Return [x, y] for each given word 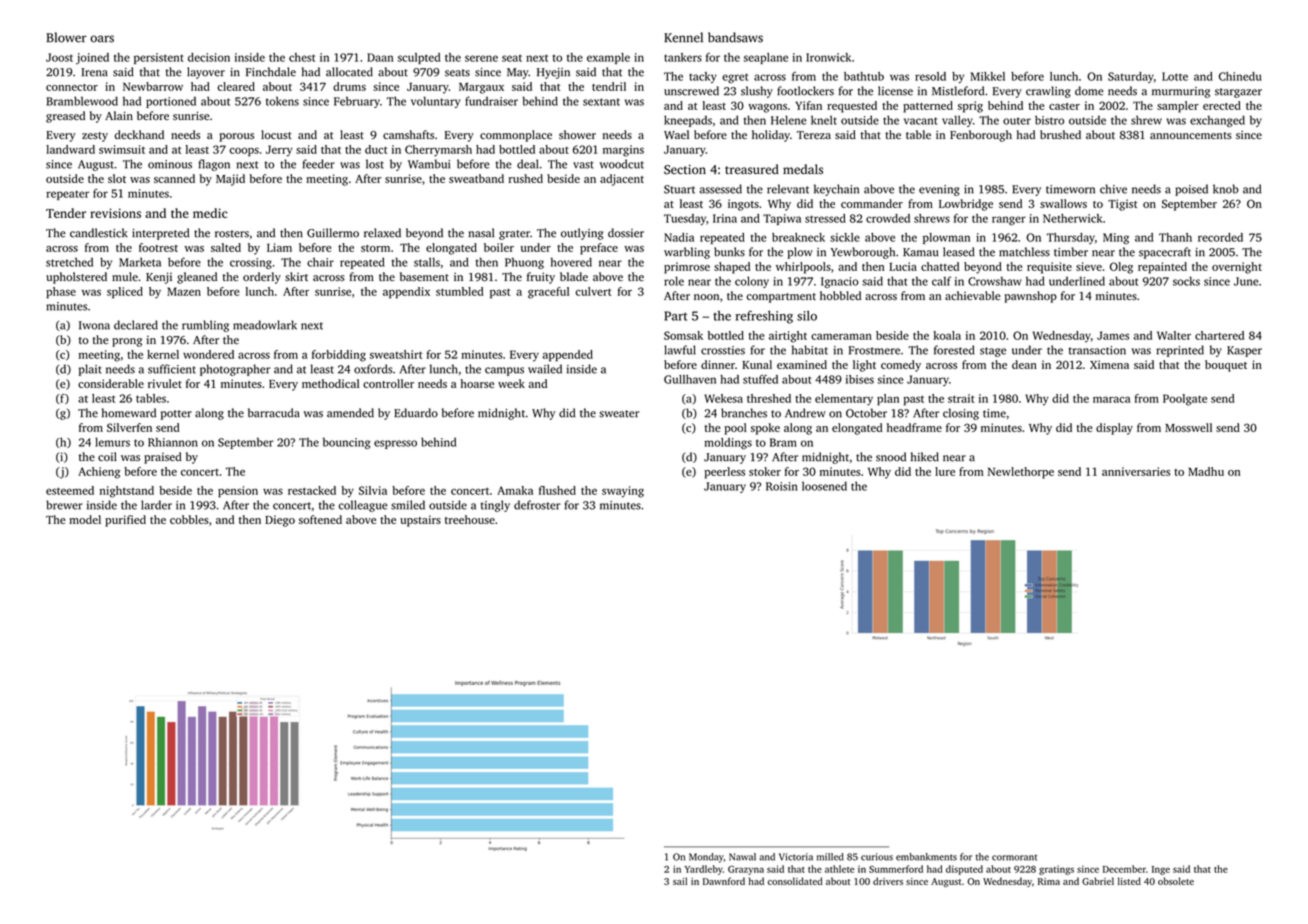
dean [1024, 364]
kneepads [688, 121]
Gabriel [1098, 881]
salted [226, 247]
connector [72, 87]
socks [1186, 281]
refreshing [764, 317]
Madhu [1206, 471]
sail [680, 881]
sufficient [172, 369]
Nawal [742, 857]
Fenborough [981, 136]
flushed [557, 490]
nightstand [127, 492]
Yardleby [704, 870]
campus [504, 371]
